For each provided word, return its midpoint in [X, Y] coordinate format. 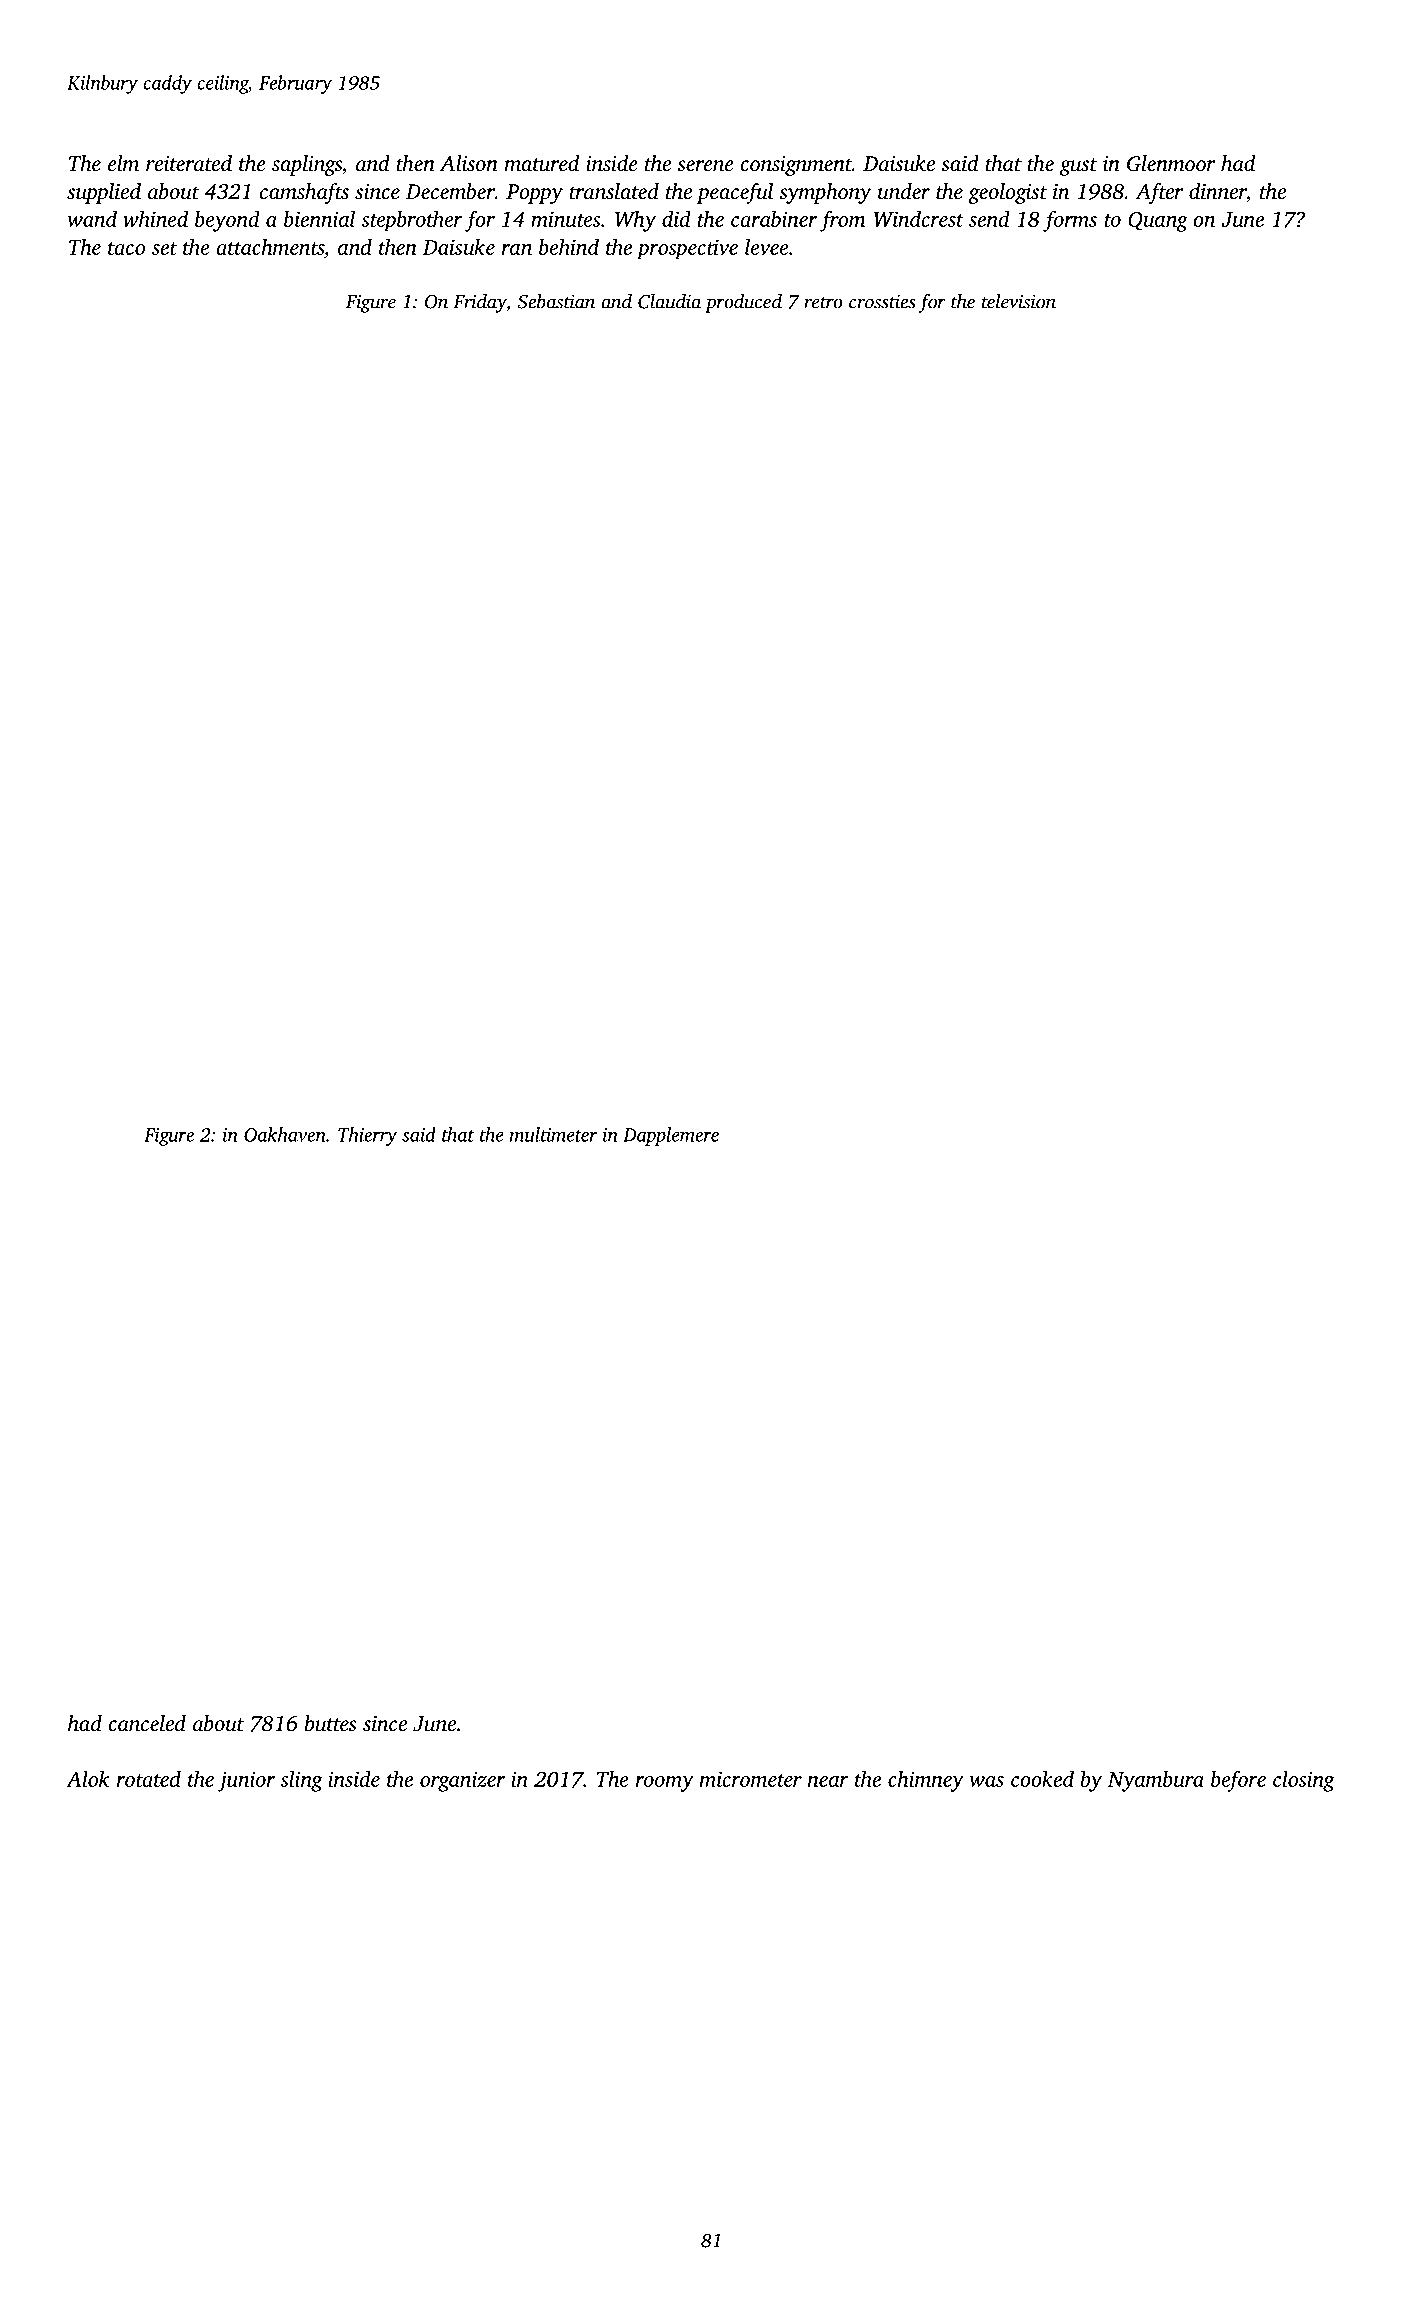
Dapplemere [671, 1136]
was [987, 1781]
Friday [479, 303]
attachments [270, 246]
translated [614, 191]
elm [123, 163]
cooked [1042, 1778]
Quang [1158, 222]
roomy [665, 1784]
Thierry [367, 1136]
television [1019, 301]
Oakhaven [285, 1134]
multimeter [553, 1134]
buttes [331, 1723]
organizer [462, 1781]
